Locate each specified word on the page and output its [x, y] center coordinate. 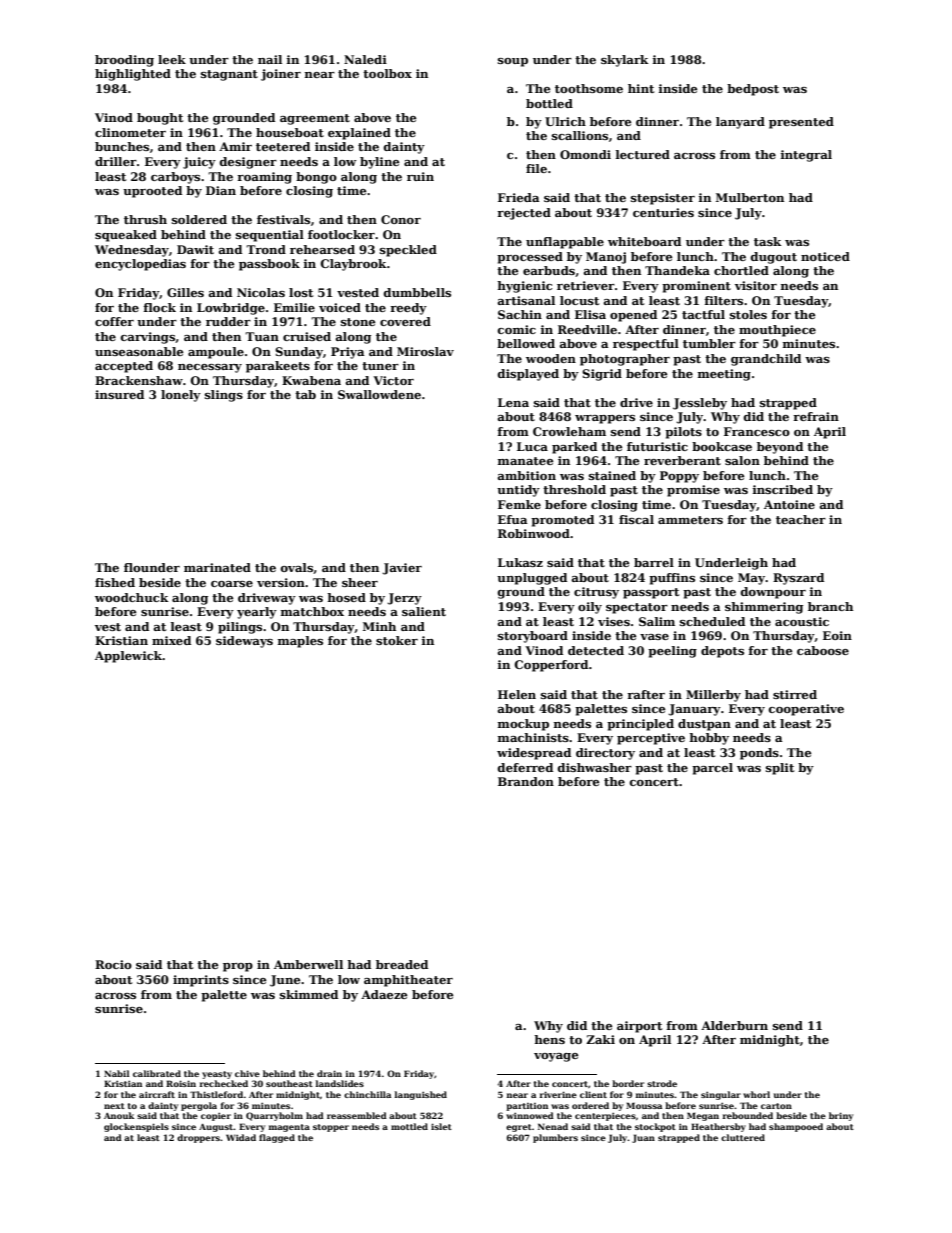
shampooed [796, 1127]
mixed [171, 640]
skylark [625, 61]
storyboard [533, 637]
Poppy [679, 477]
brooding [124, 61]
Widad [241, 1137]
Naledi [365, 59]
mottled [409, 1126]
